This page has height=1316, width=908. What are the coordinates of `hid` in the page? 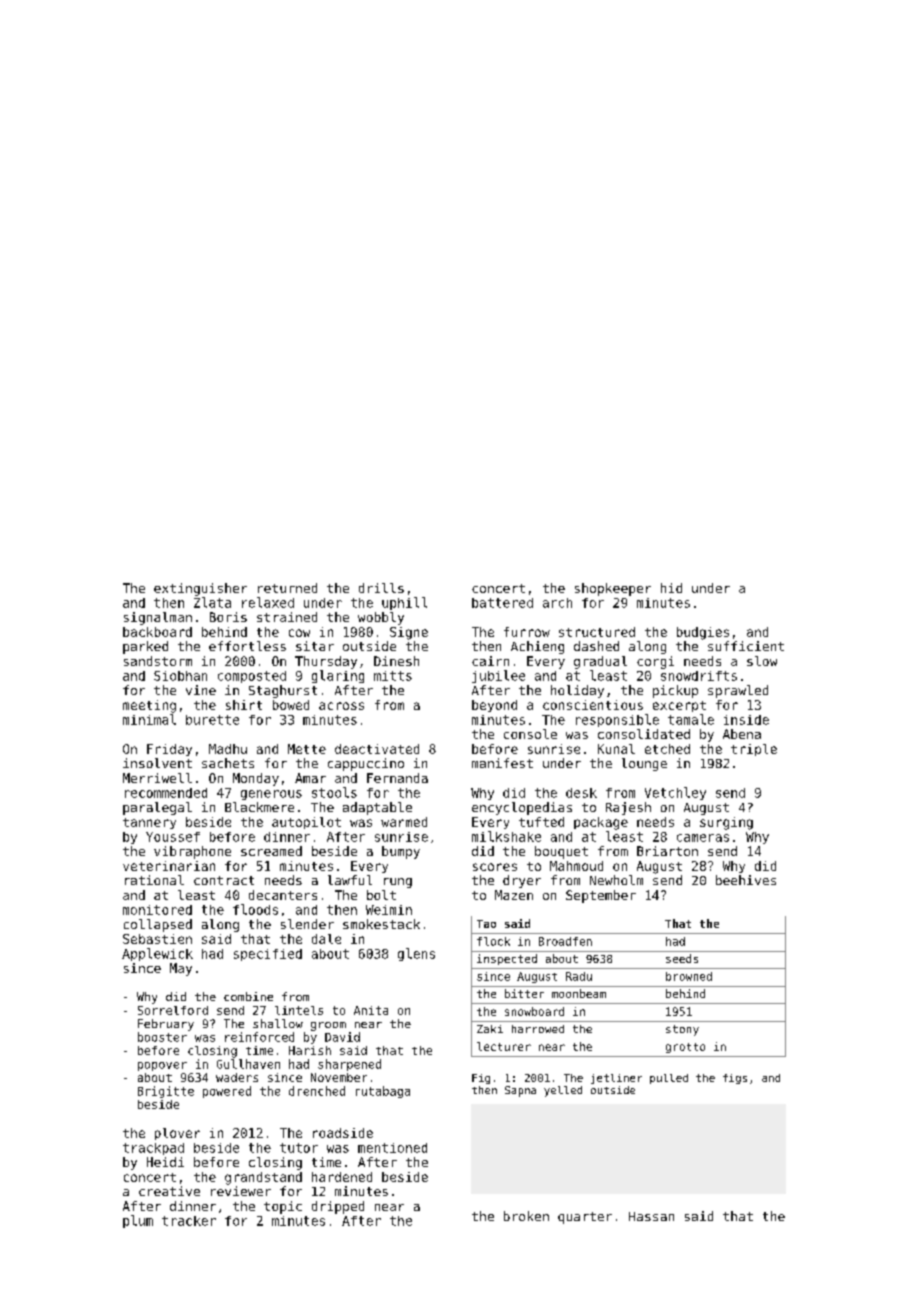 It's located at (671, 588).
